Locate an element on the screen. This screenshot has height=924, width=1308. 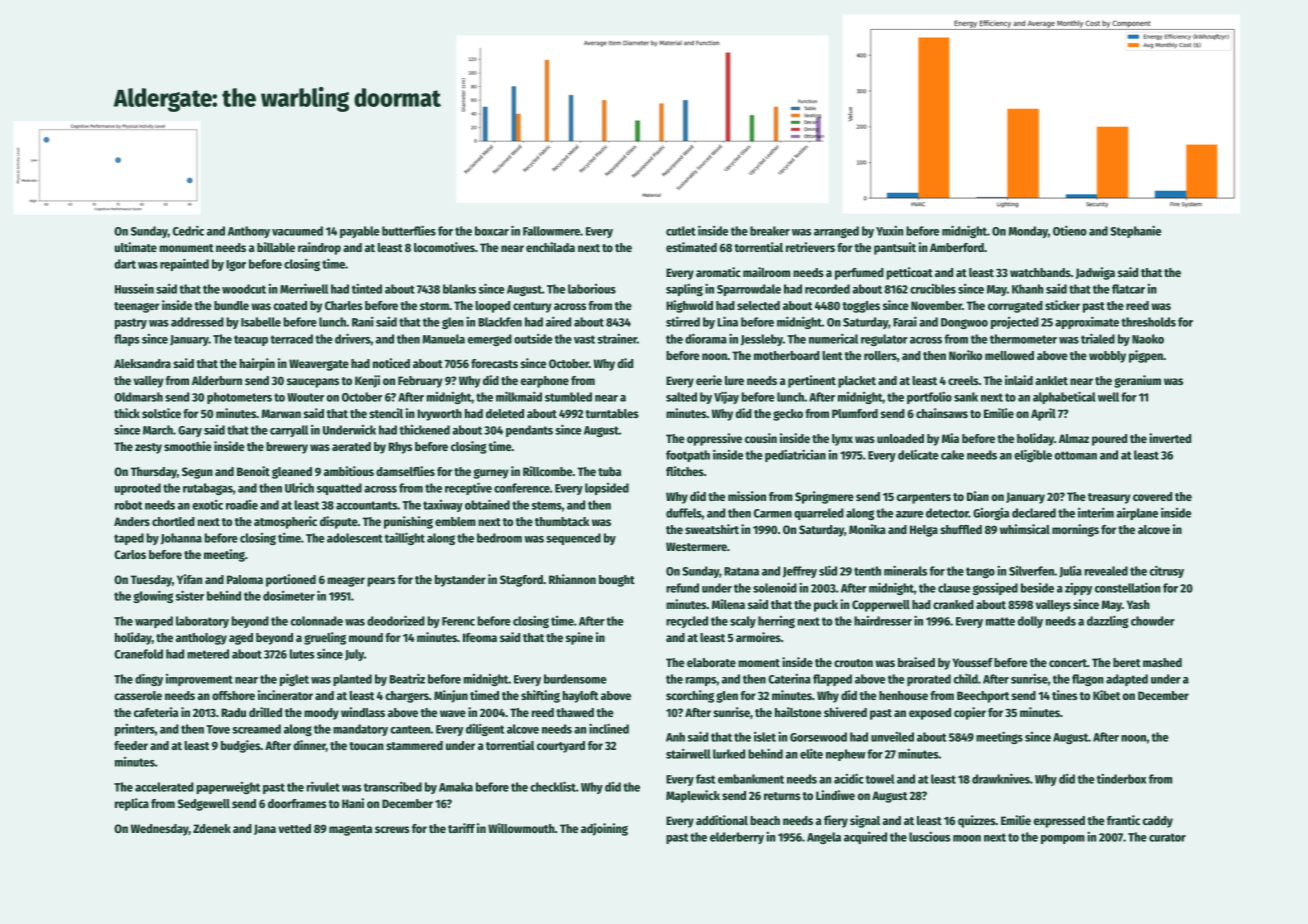
flatcar is located at coordinates (1128, 289).
